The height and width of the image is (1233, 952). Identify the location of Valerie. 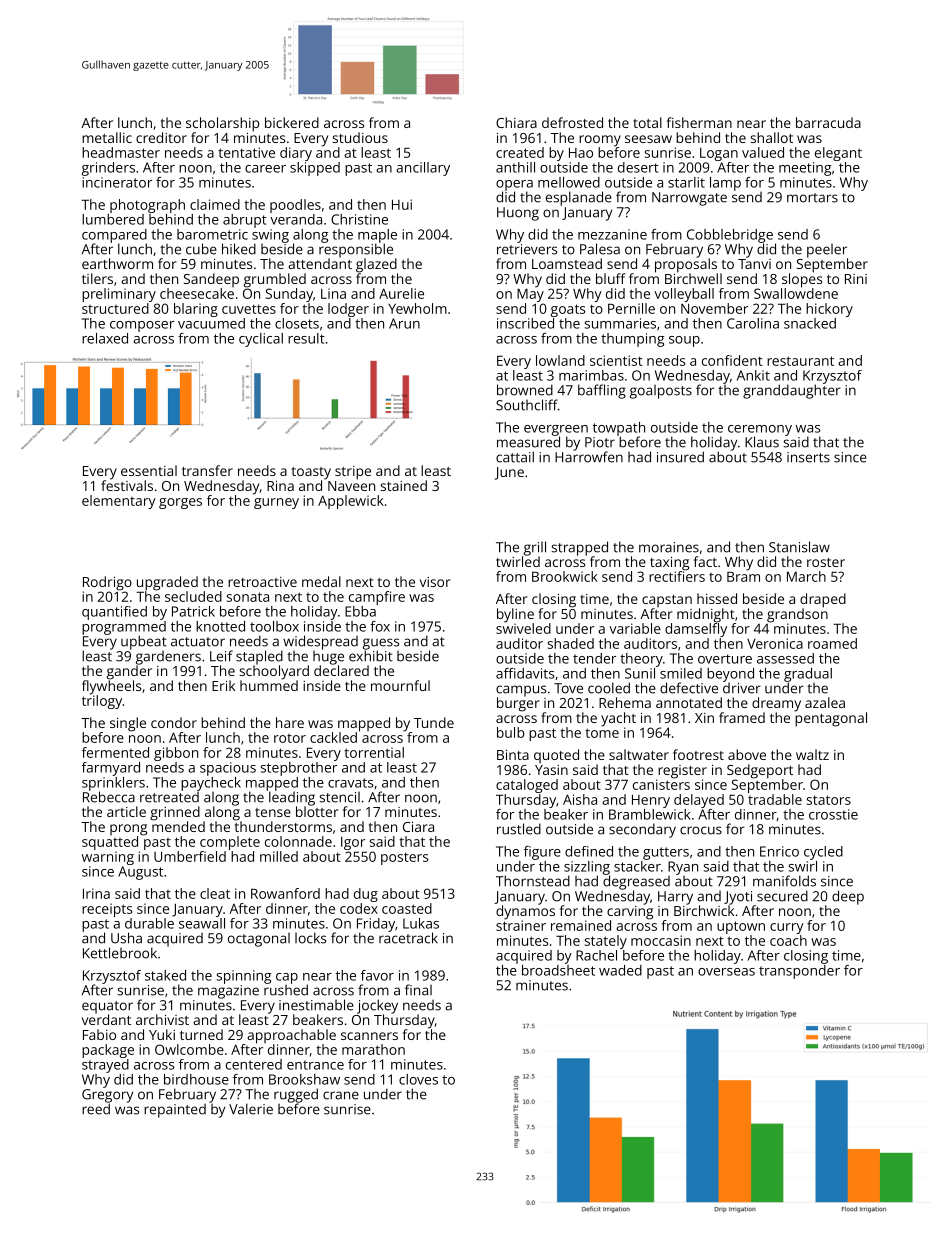
(251, 1109).
